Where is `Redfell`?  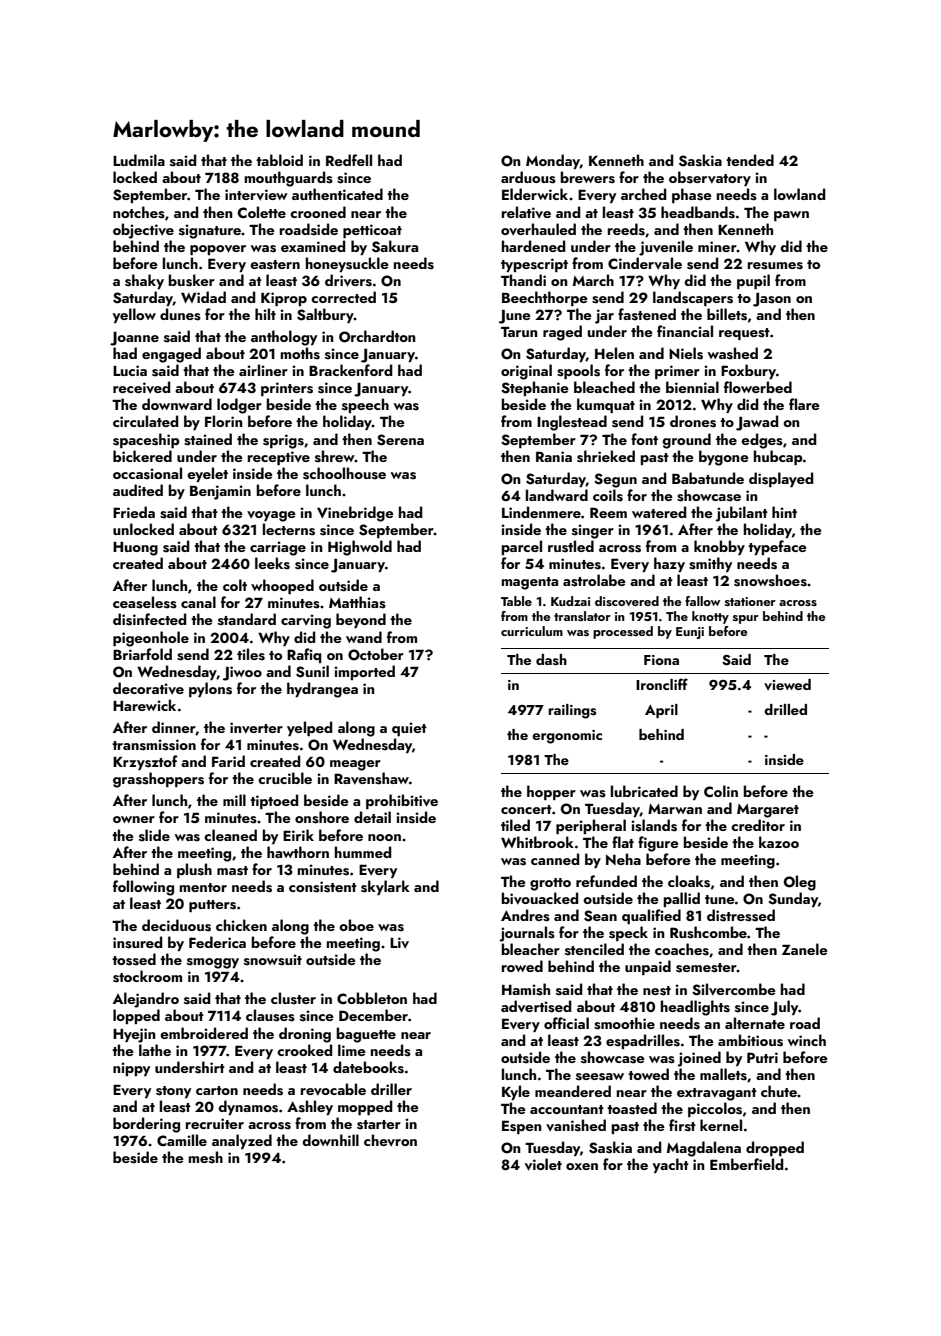
Redfell is located at coordinates (349, 160).
